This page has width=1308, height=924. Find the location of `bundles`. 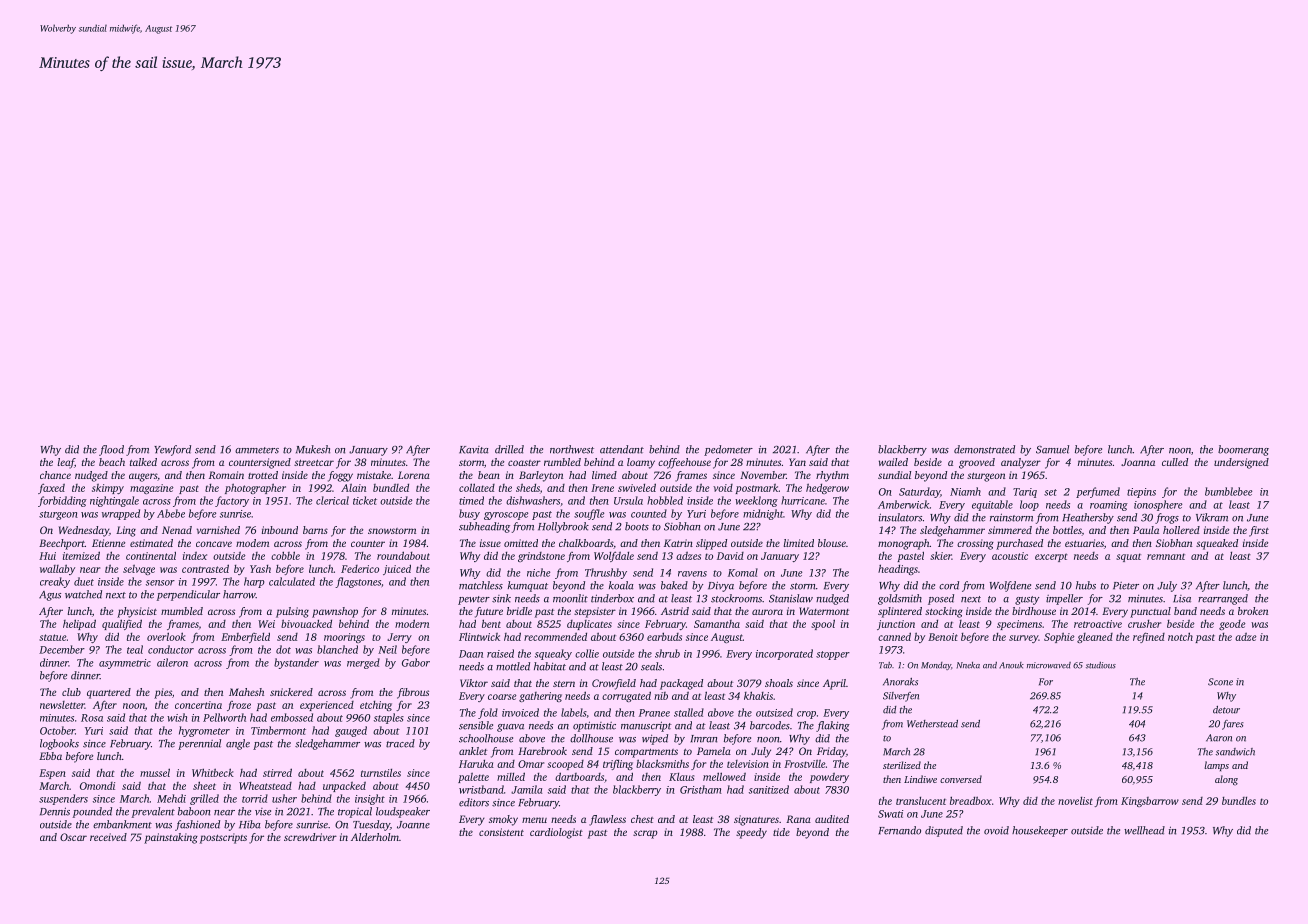

bundles is located at coordinates (1239, 801).
